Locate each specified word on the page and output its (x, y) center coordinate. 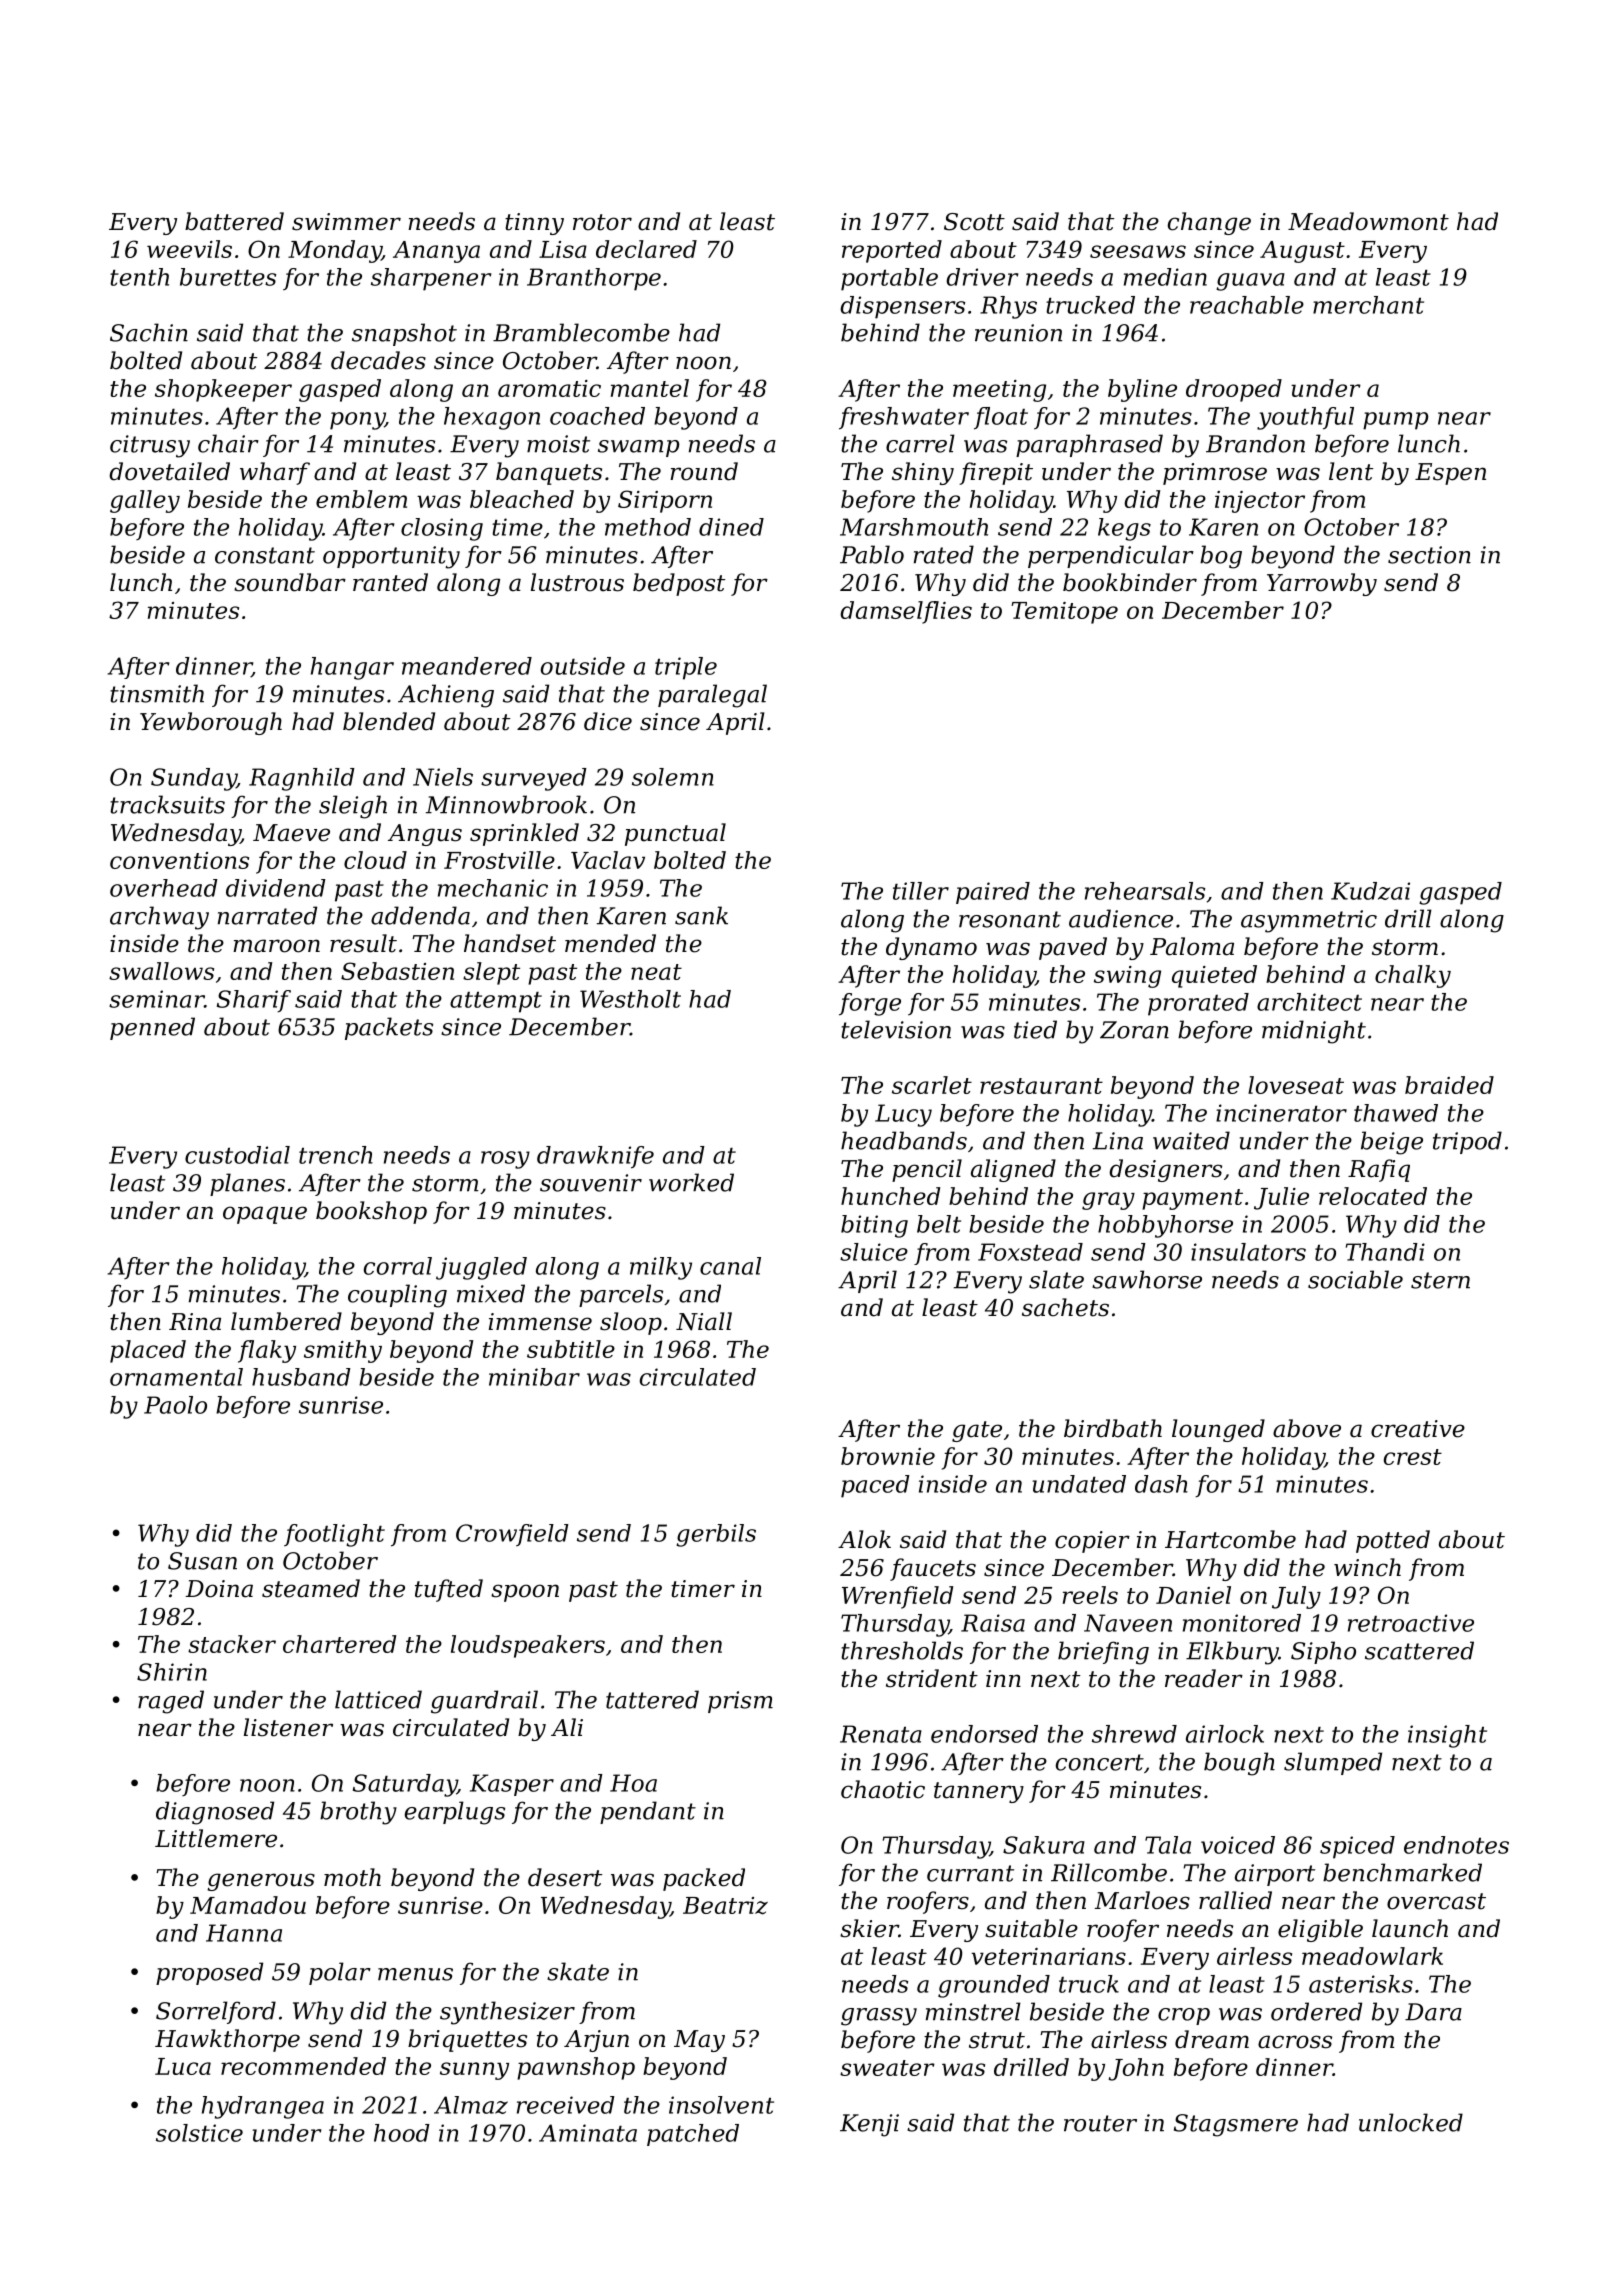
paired (993, 893)
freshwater (904, 418)
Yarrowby (1322, 584)
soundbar (290, 582)
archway (159, 918)
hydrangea (263, 2107)
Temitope (1064, 613)
